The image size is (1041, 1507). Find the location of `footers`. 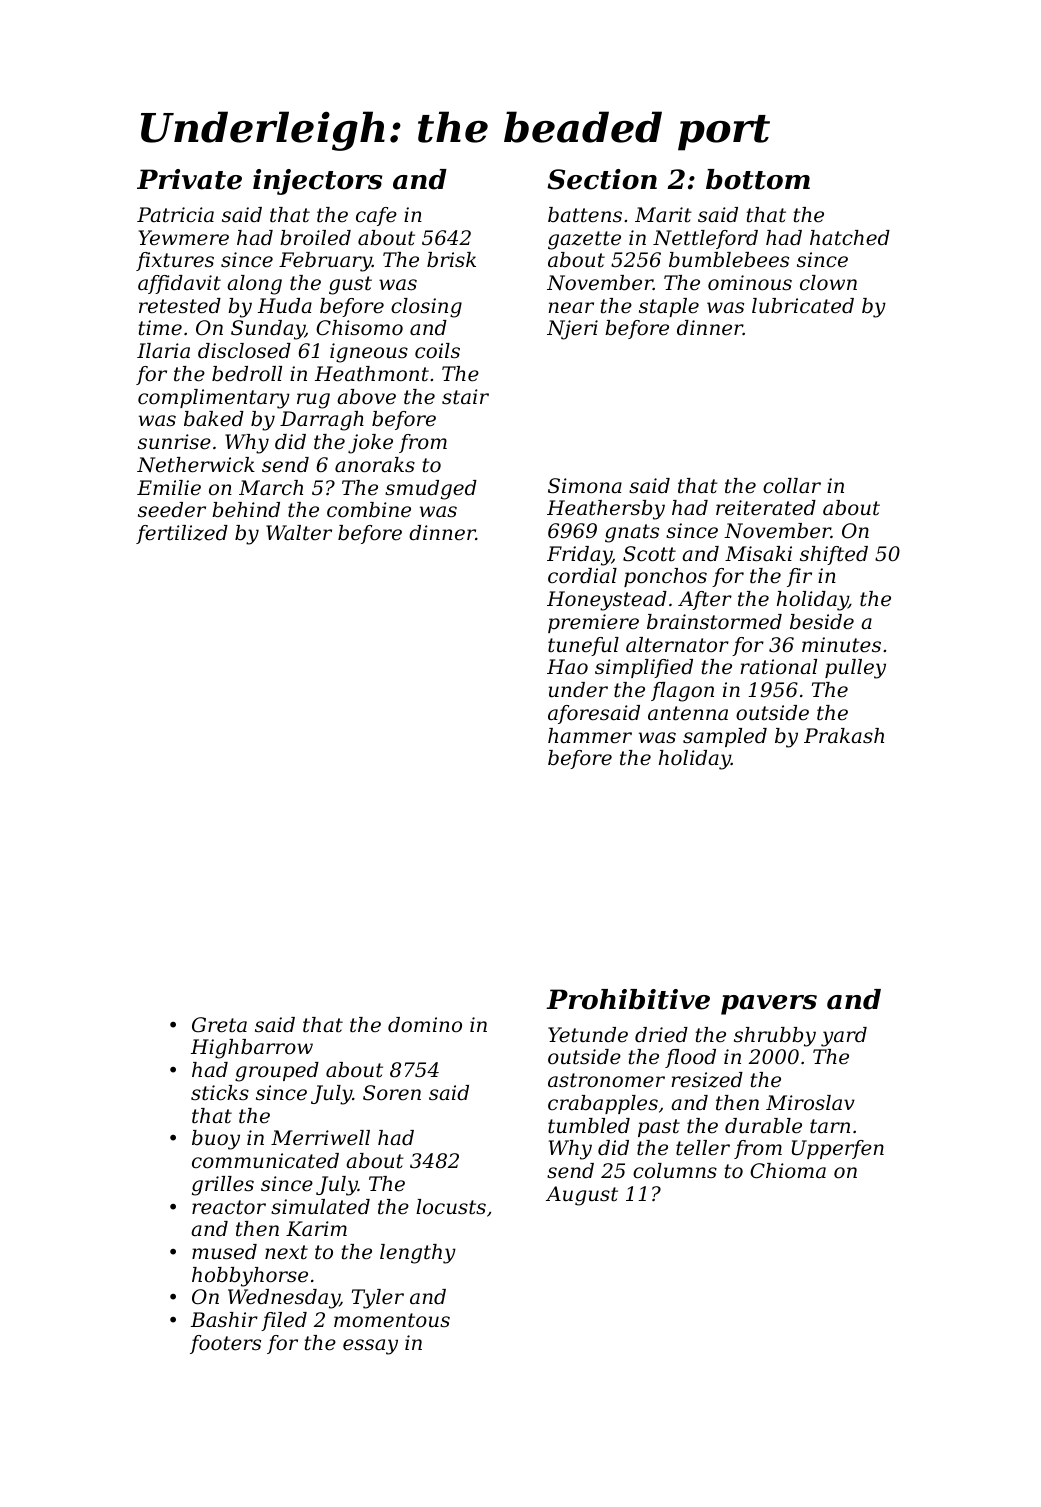

footers is located at coordinates (225, 1344).
